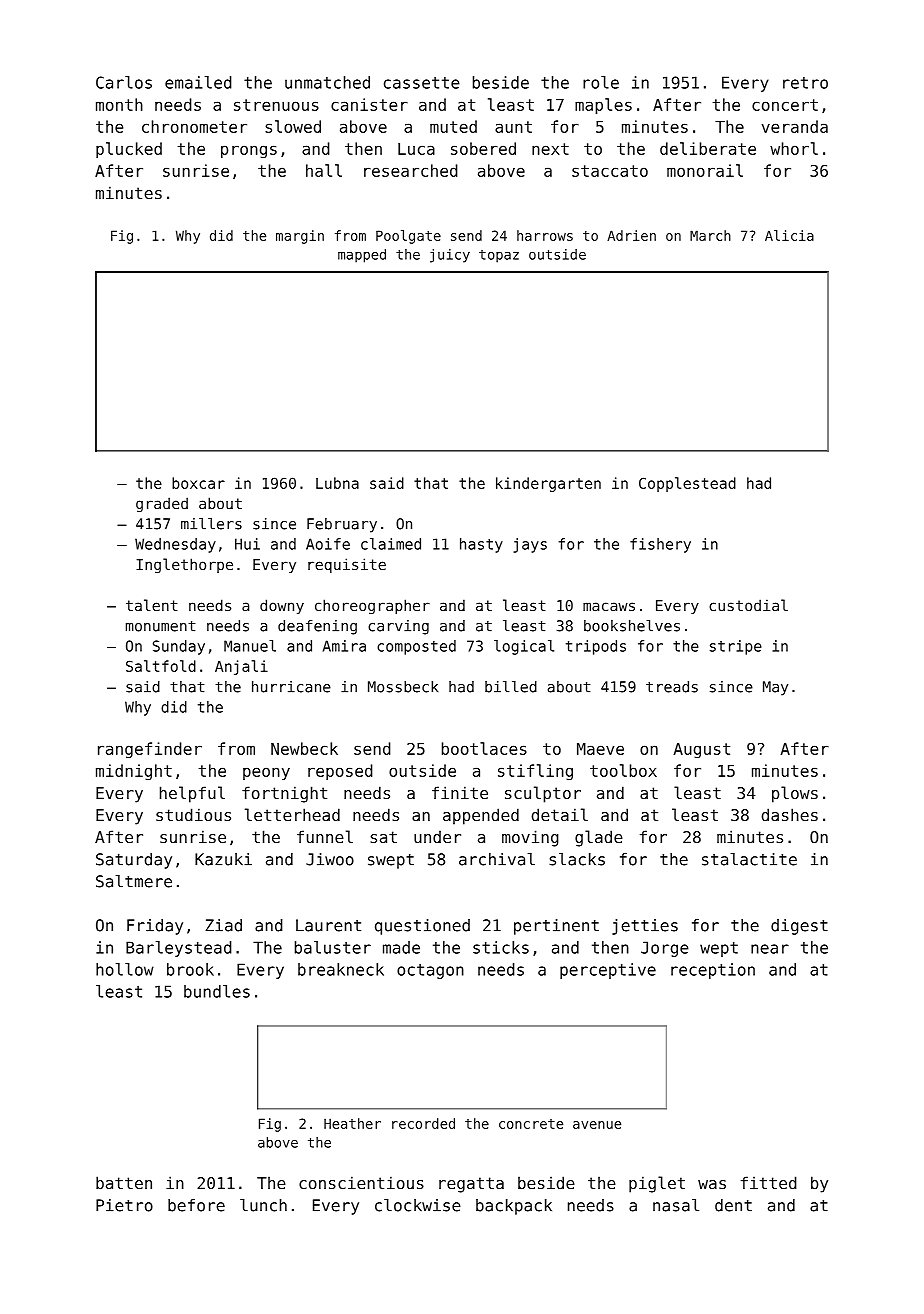 The image size is (924, 1314). What do you see at coordinates (499, 256) in the screenshot?
I see `topaz` at bounding box center [499, 256].
